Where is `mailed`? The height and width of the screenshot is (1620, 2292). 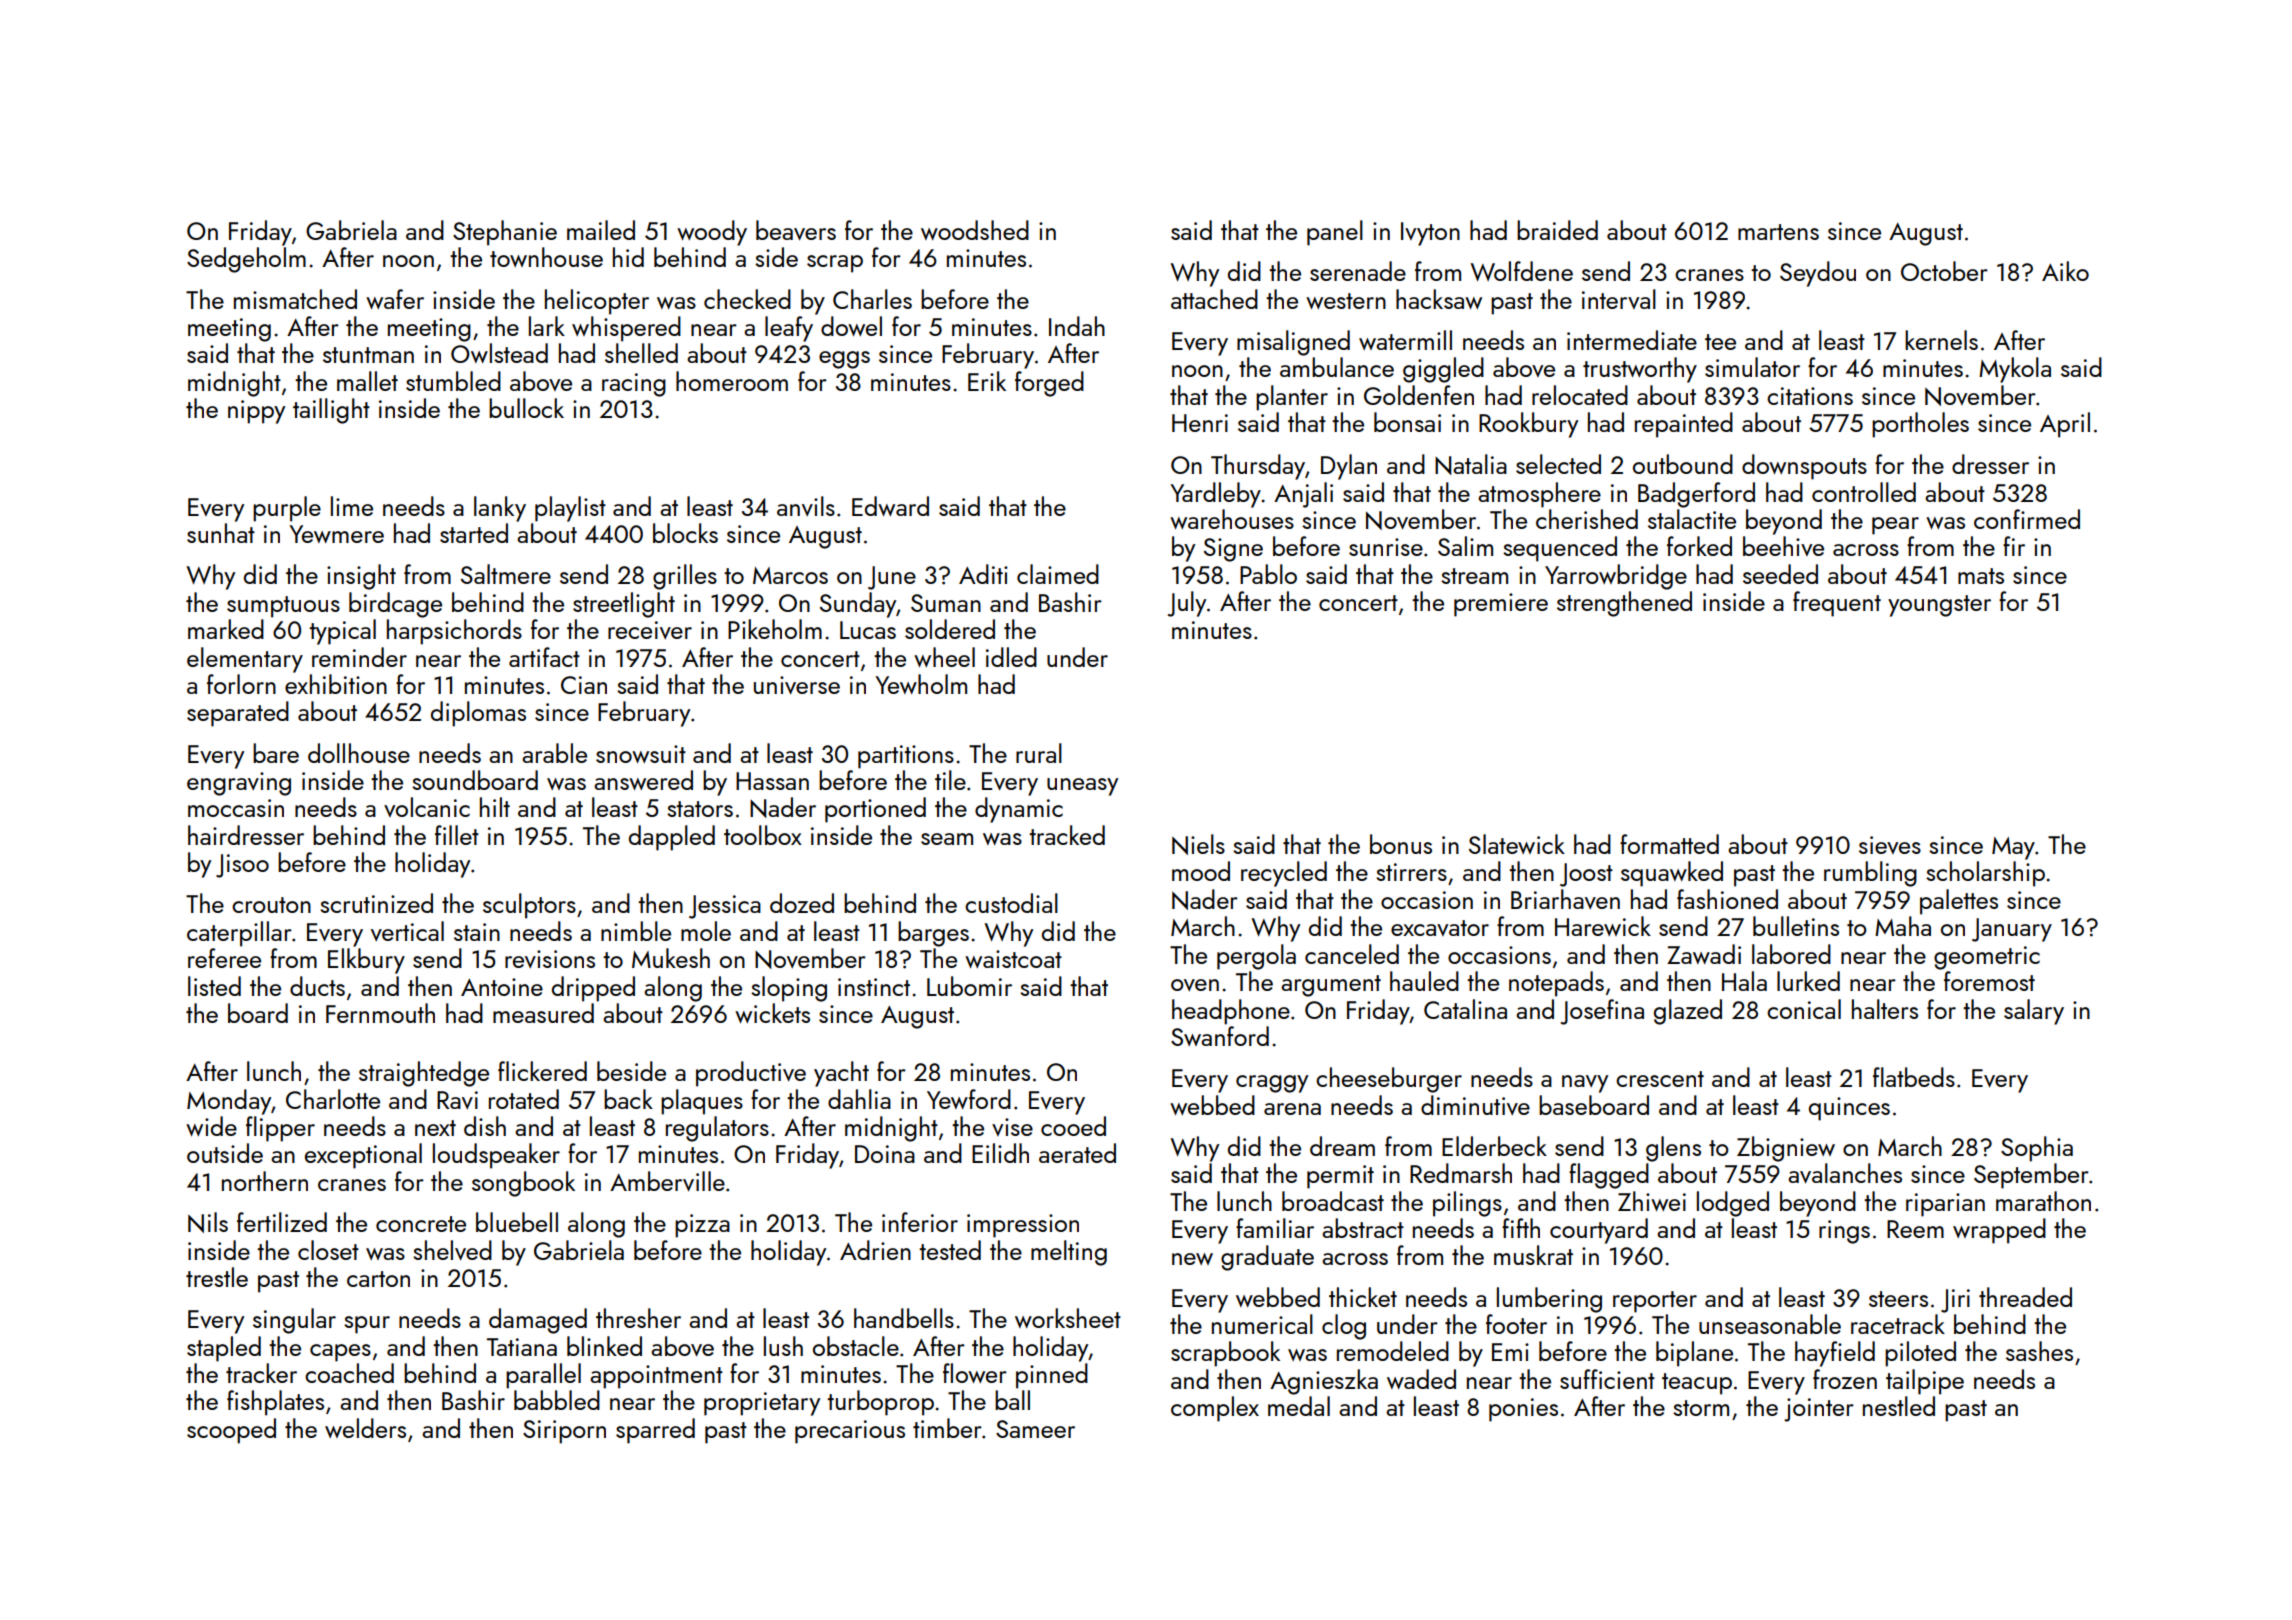 mailed is located at coordinates (601, 230).
